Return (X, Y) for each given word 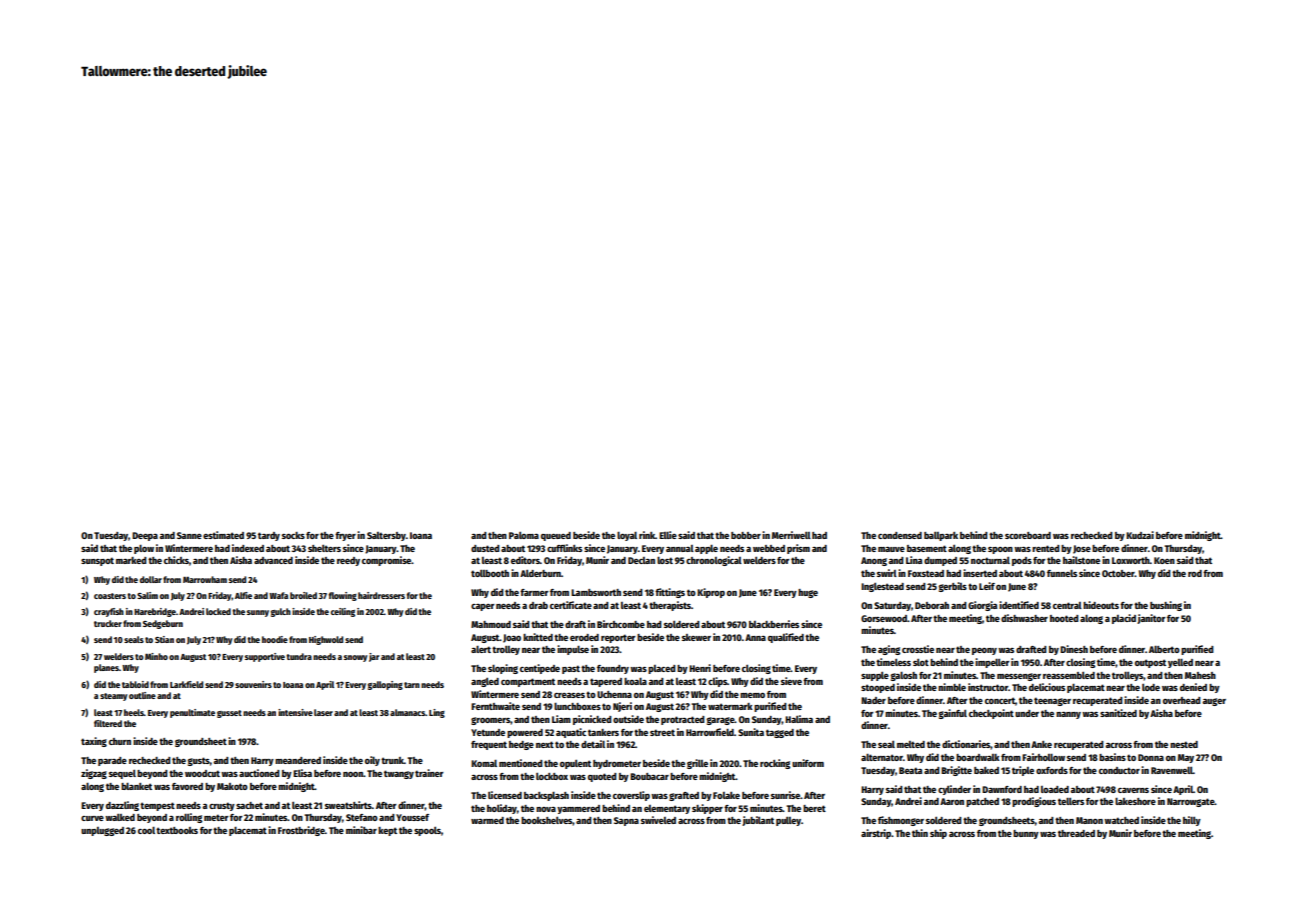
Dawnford (1002, 789)
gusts (199, 761)
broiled (303, 595)
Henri (700, 668)
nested (1184, 744)
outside (628, 719)
